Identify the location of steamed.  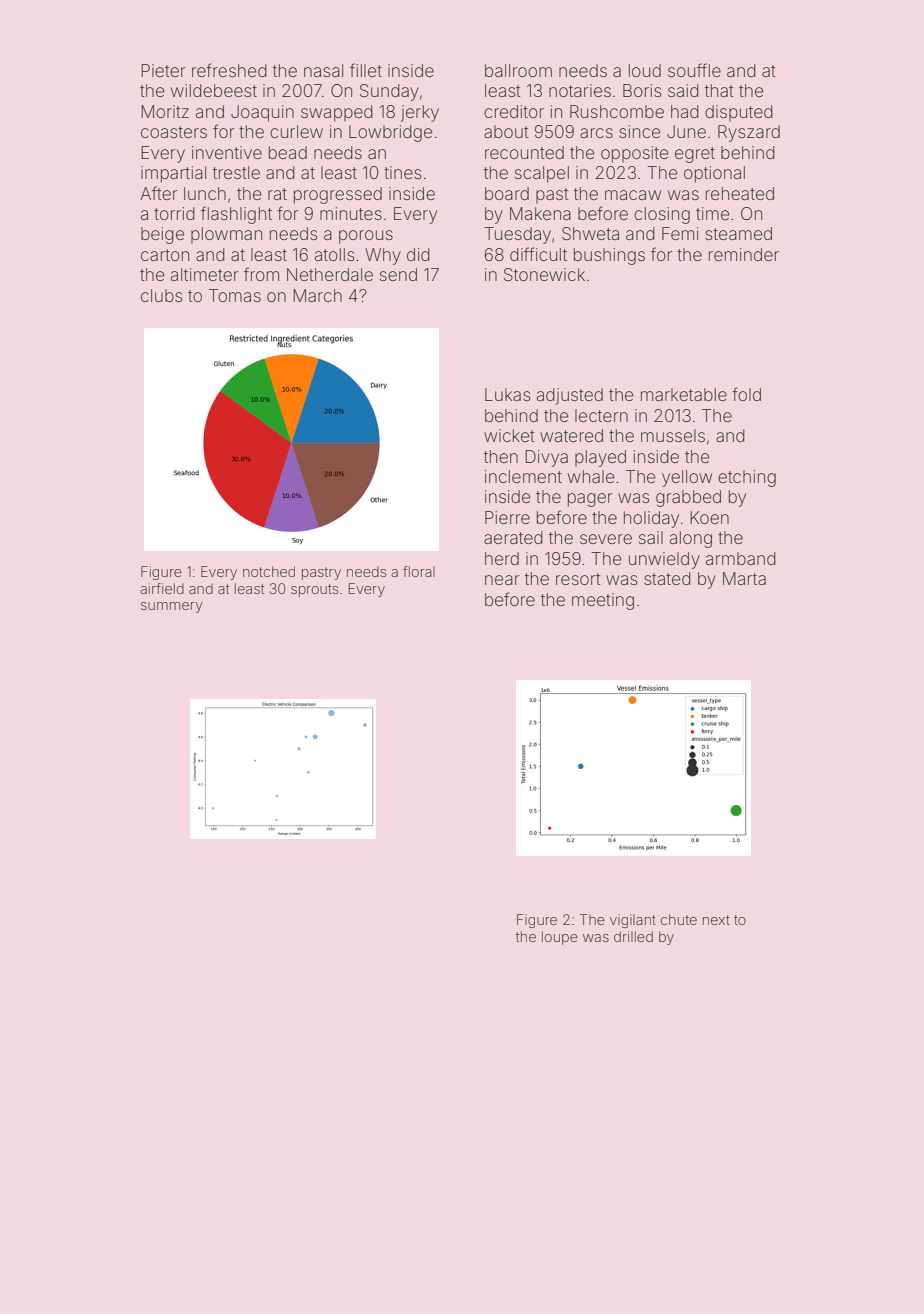
(738, 233).
